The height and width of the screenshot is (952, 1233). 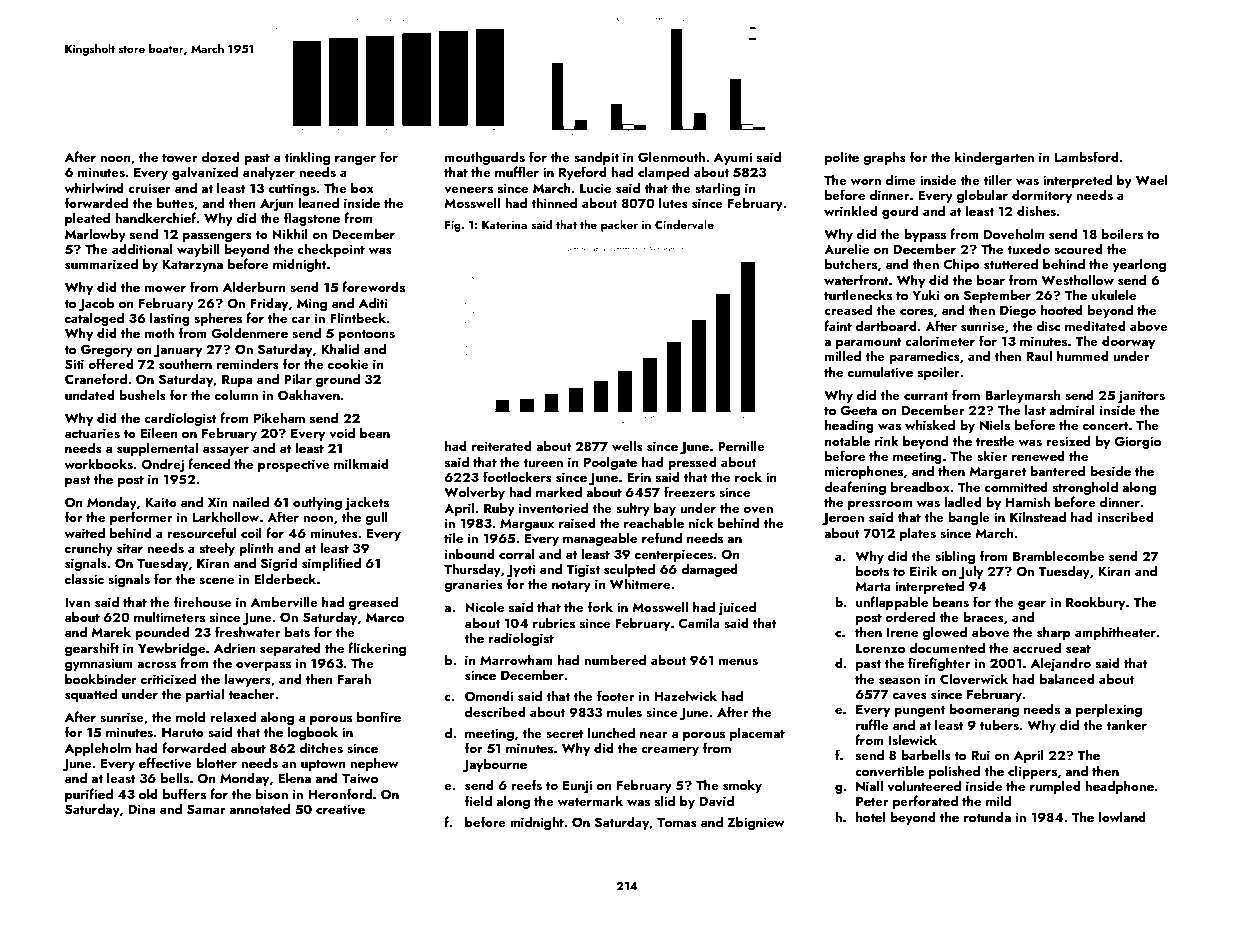 I want to click on notable, so click(x=847, y=440).
